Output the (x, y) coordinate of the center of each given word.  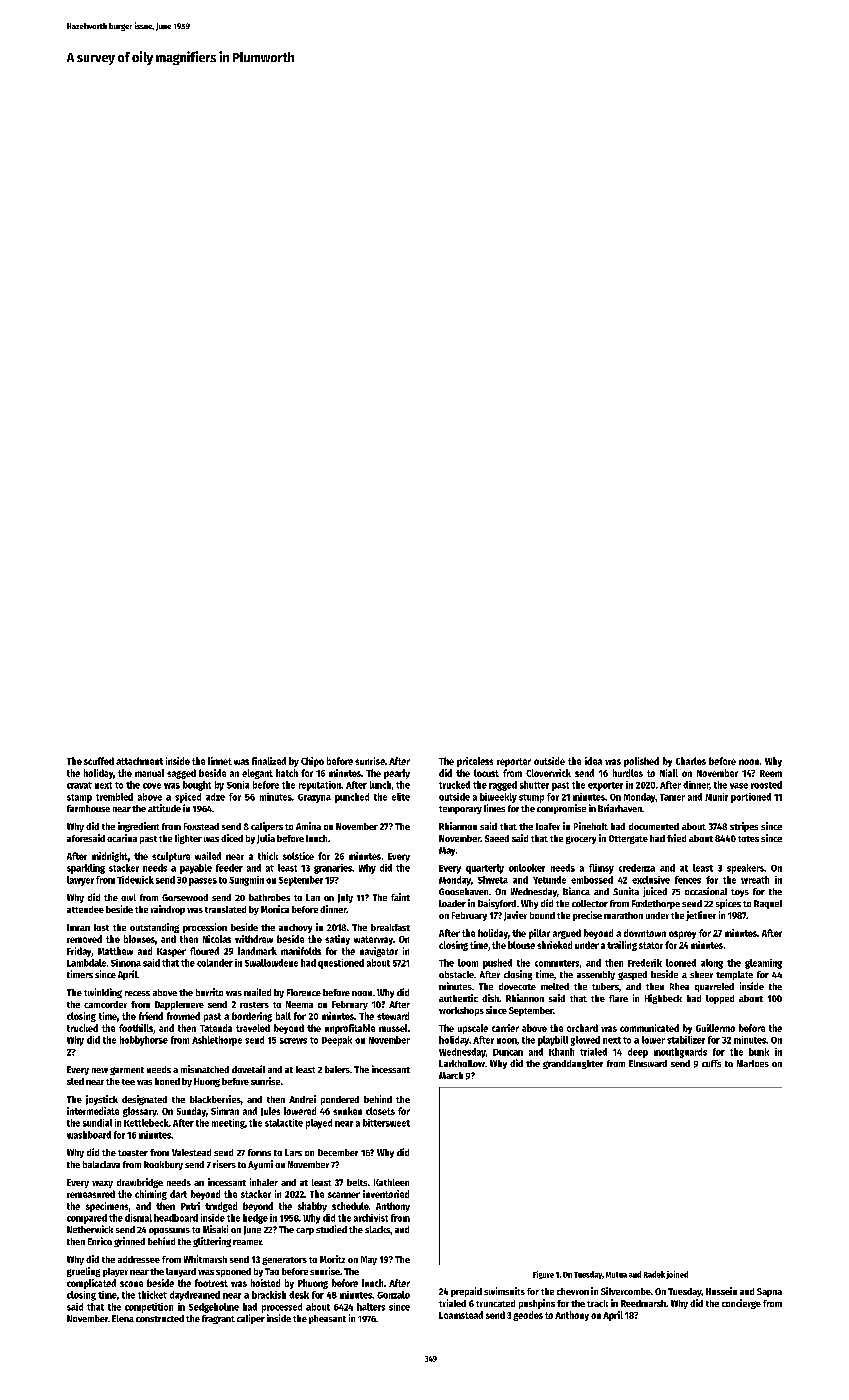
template (734, 975)
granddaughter (573, 1064)
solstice (298, 856)
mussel (393, 1028)
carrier (505, 1028)
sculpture (171, 857)
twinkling (103, 993)
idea (593, 761)
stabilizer (686, 1040)
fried (676, 838)
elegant (257, 774)
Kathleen (391, 1182)
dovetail (248, 1069)
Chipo (312, 762)
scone (131, 1284)
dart (178, 1194)
